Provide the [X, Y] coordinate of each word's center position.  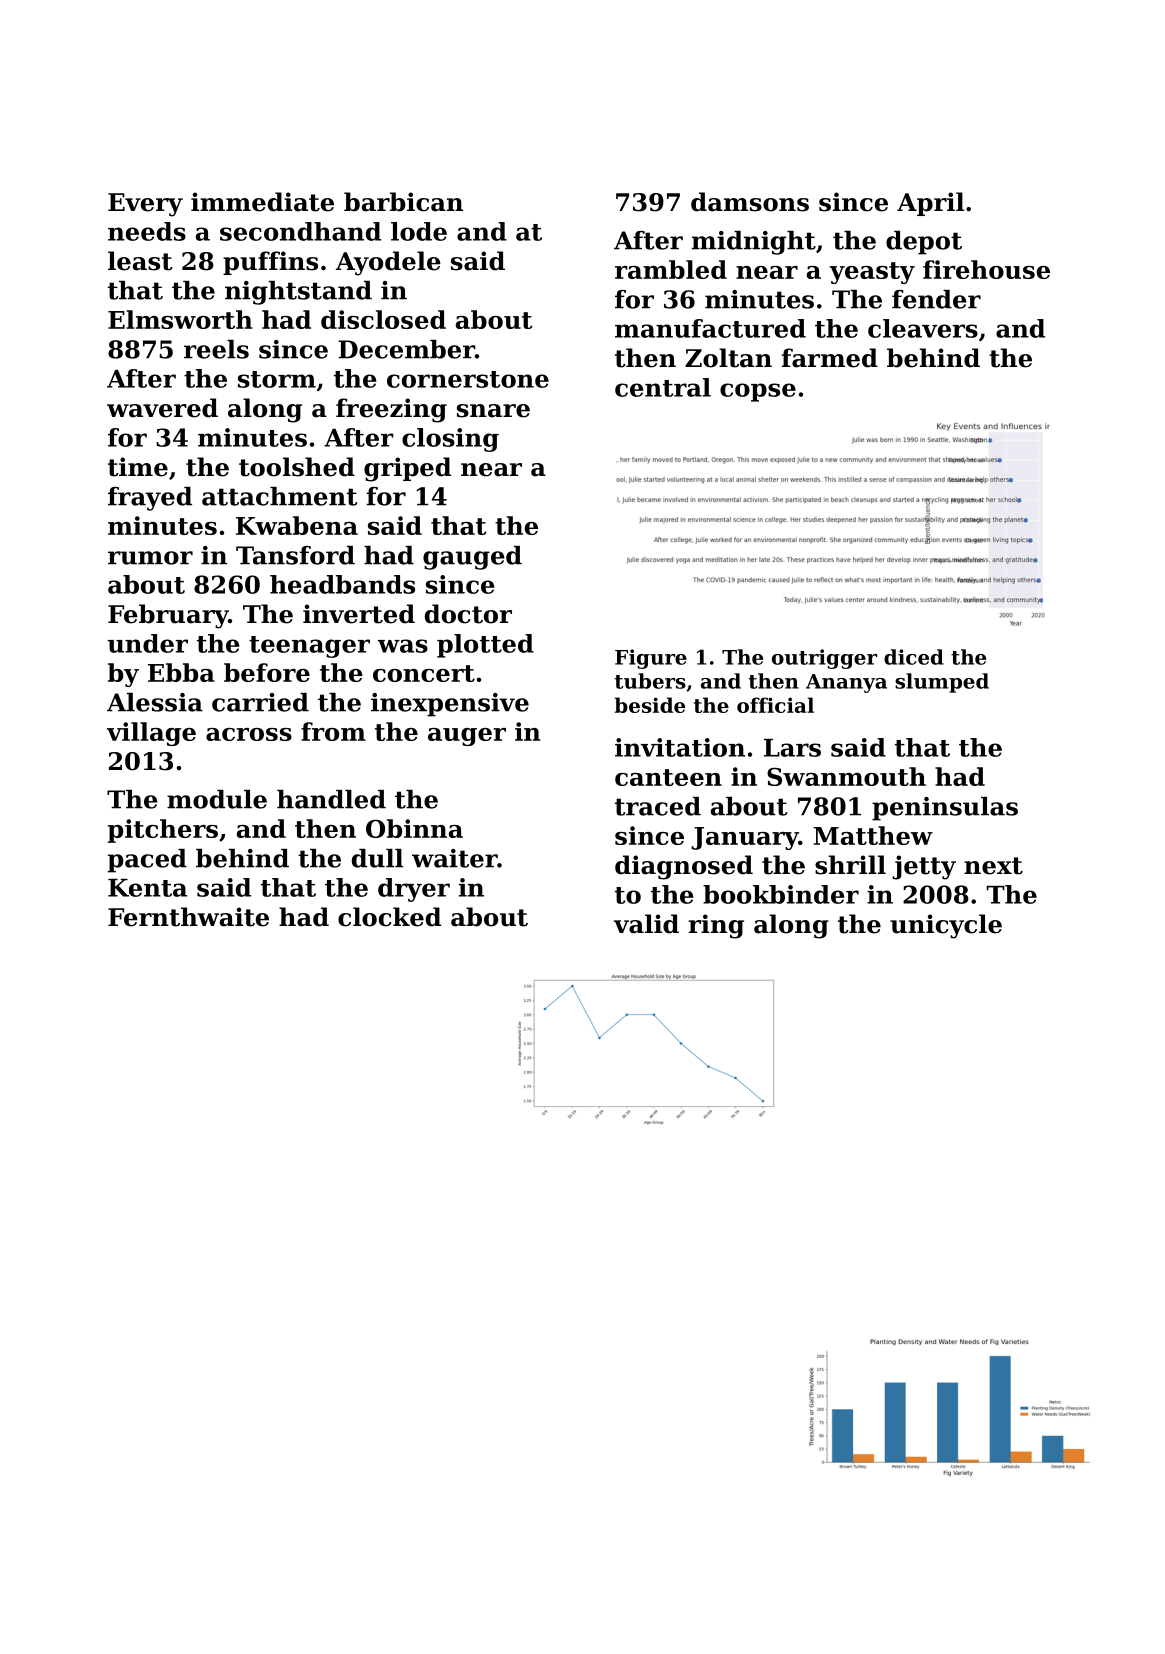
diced [914, 657]
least [140, 261]
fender [936, 299]
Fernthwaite [188, 917]
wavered [162, 408]
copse [758, 392]
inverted [359, 614]
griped [407, 469]
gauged [472, 558]
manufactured [710, 328]
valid [646, 924]
